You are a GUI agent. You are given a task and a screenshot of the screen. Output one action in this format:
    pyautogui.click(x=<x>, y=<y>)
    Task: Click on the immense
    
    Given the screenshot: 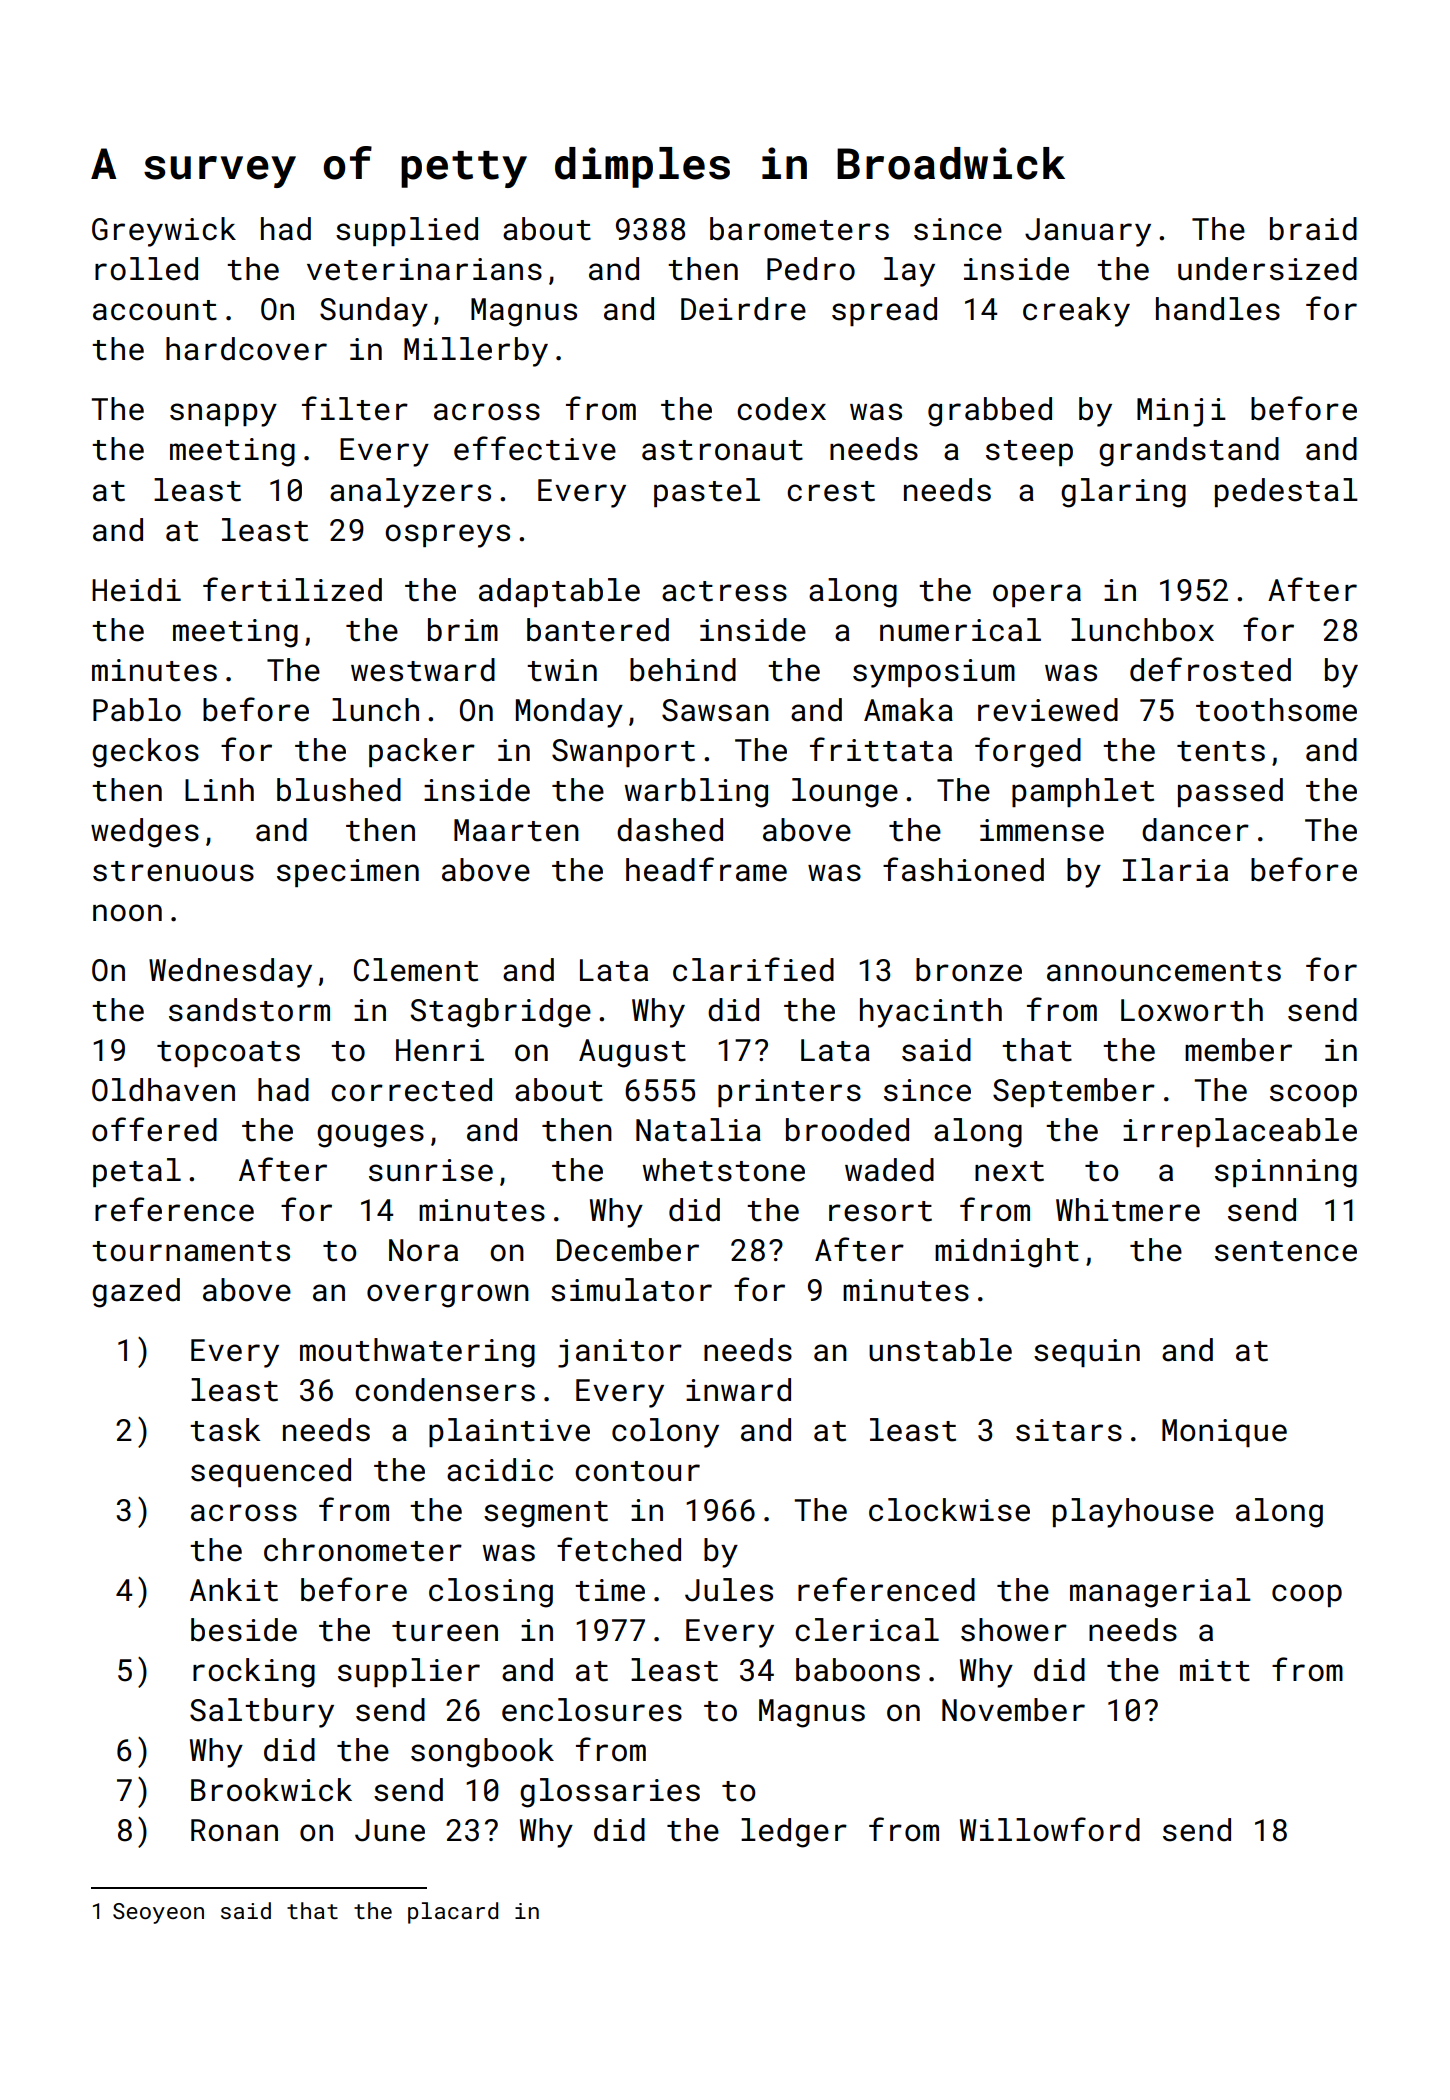 What is the action you would take?
    pyautogui.click(x=1042, y=830)
